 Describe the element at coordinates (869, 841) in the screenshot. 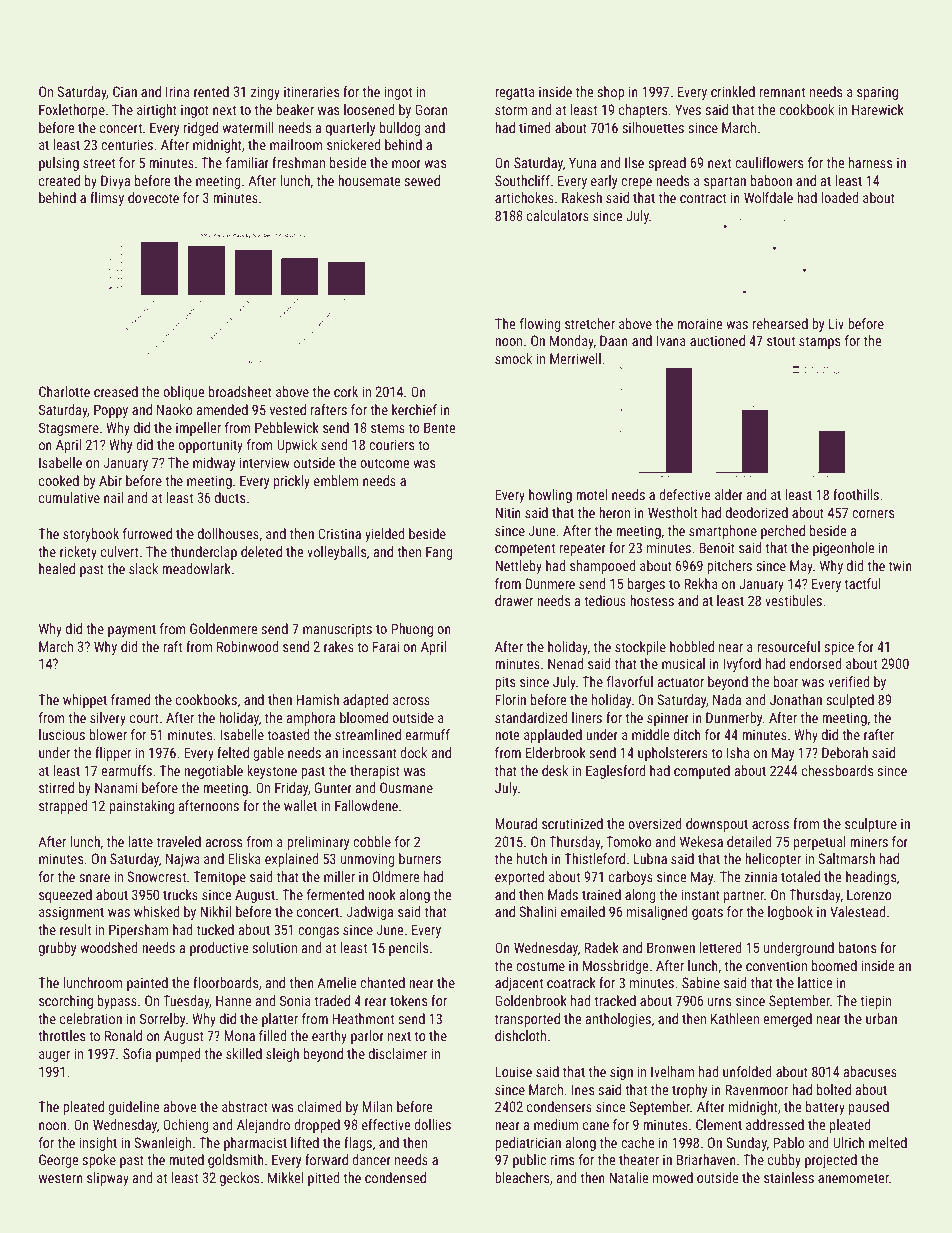

I see `miners` at that location.
